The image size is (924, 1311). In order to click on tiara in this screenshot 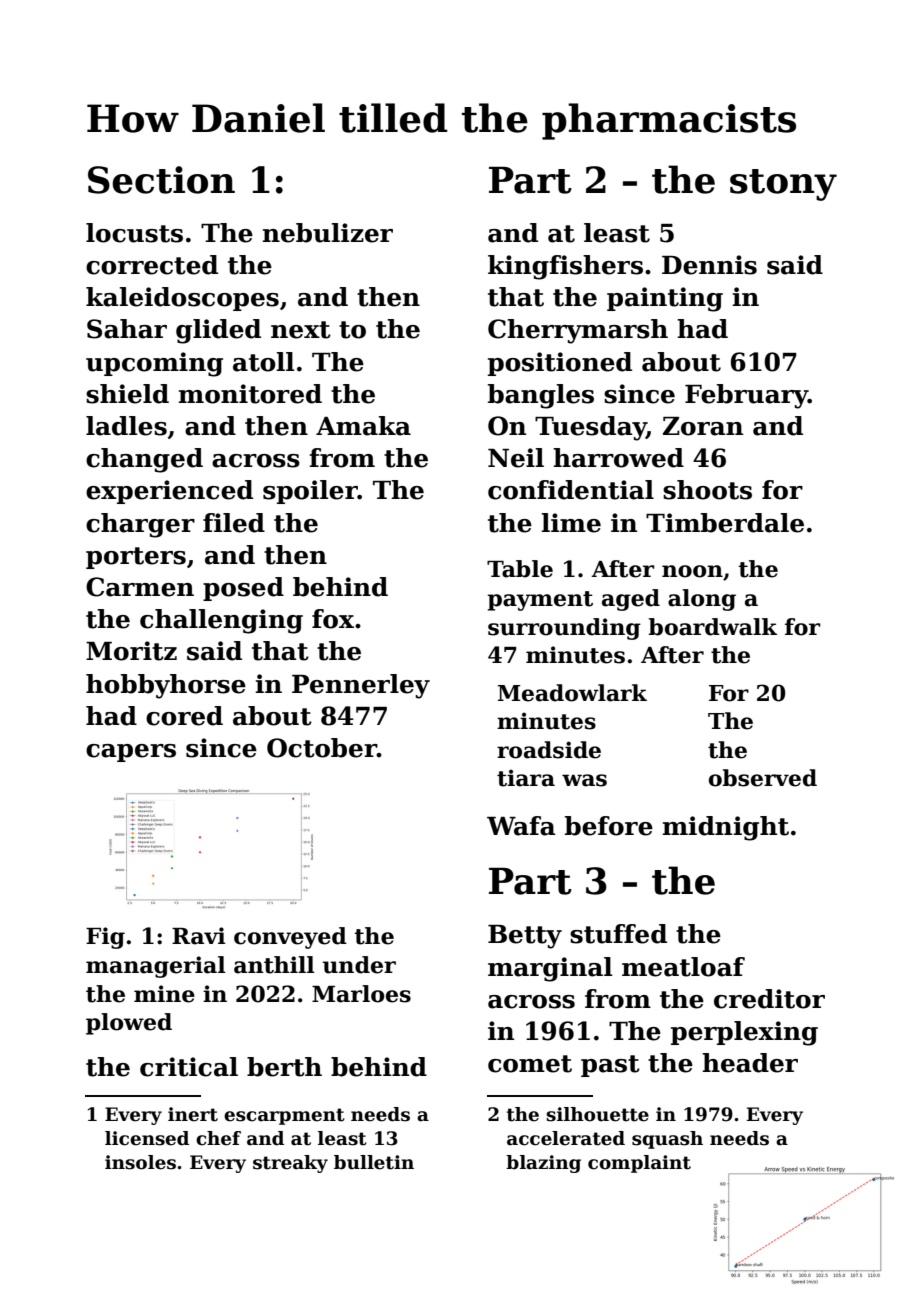, I will do `click(526, 778)`.
